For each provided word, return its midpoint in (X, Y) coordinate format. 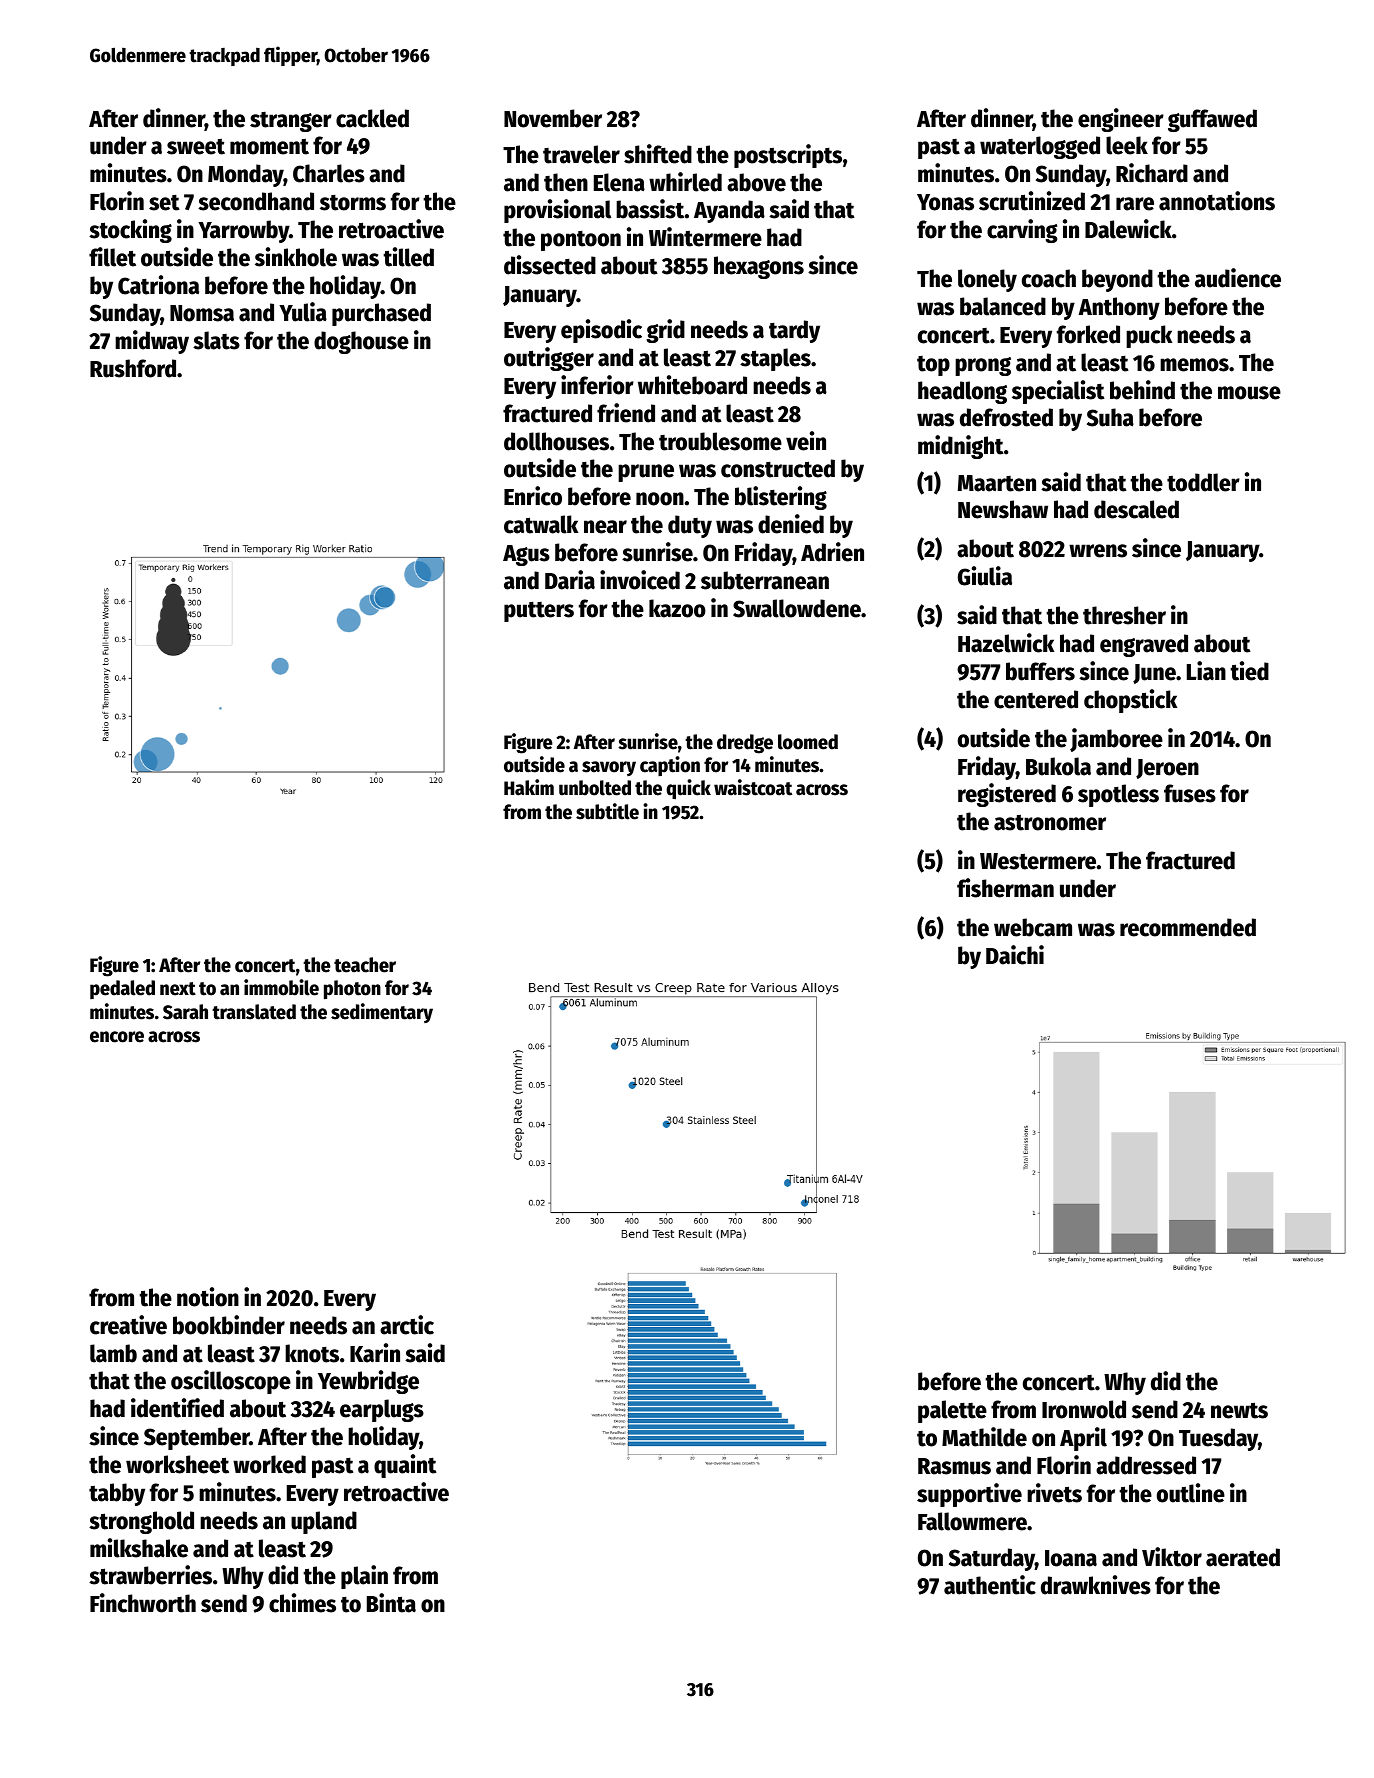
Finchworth (143, 1603)
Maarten (997, 483)
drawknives (1096, 1585)
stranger (291, 122)
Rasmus (954, 1466)
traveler (581, 154)
